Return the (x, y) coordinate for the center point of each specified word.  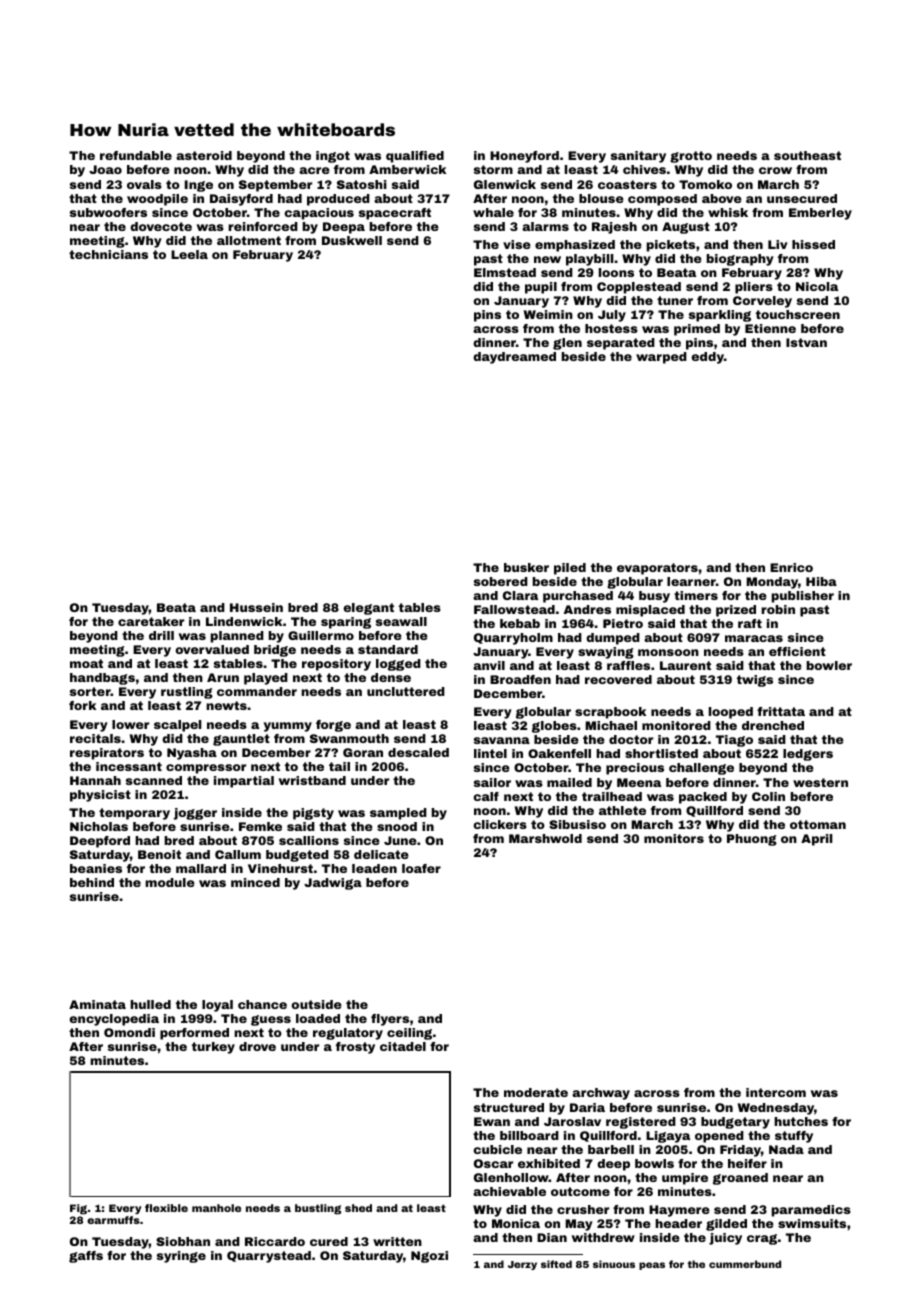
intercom (776, 1092)
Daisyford (241, 200)
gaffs (86, 1257)
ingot (333, 157)
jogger (195, 814)
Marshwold (545, 838)
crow (775, 170)
